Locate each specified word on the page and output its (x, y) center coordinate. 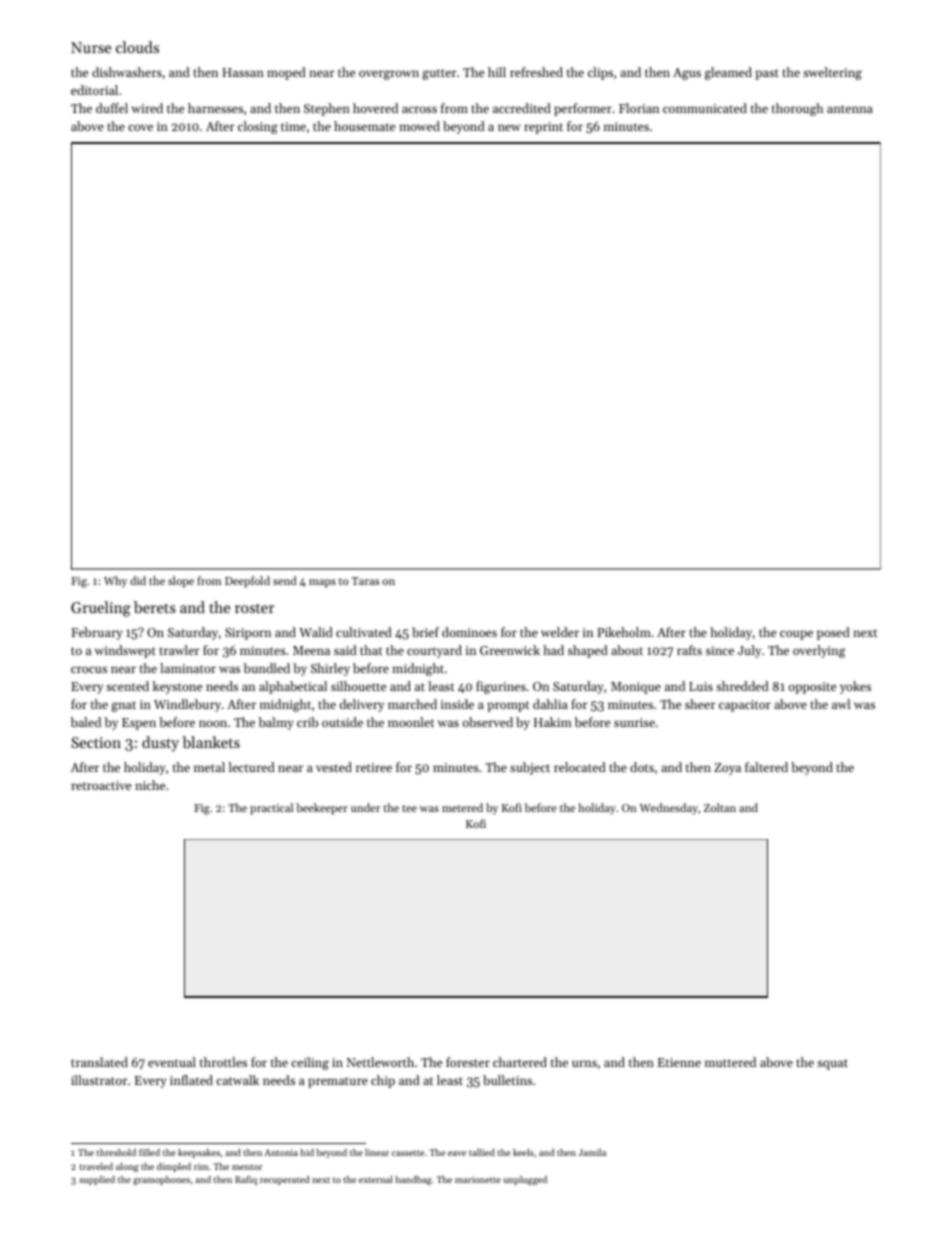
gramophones (161, 1180)
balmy (276, 723)
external (376, 1179)
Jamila (592, 1152)
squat (832, 1064)
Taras (365, 581)
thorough (797, 109)
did (138, 580)
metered (462, 807)
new (509, 127)
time (293, 126)
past (767, 74)
